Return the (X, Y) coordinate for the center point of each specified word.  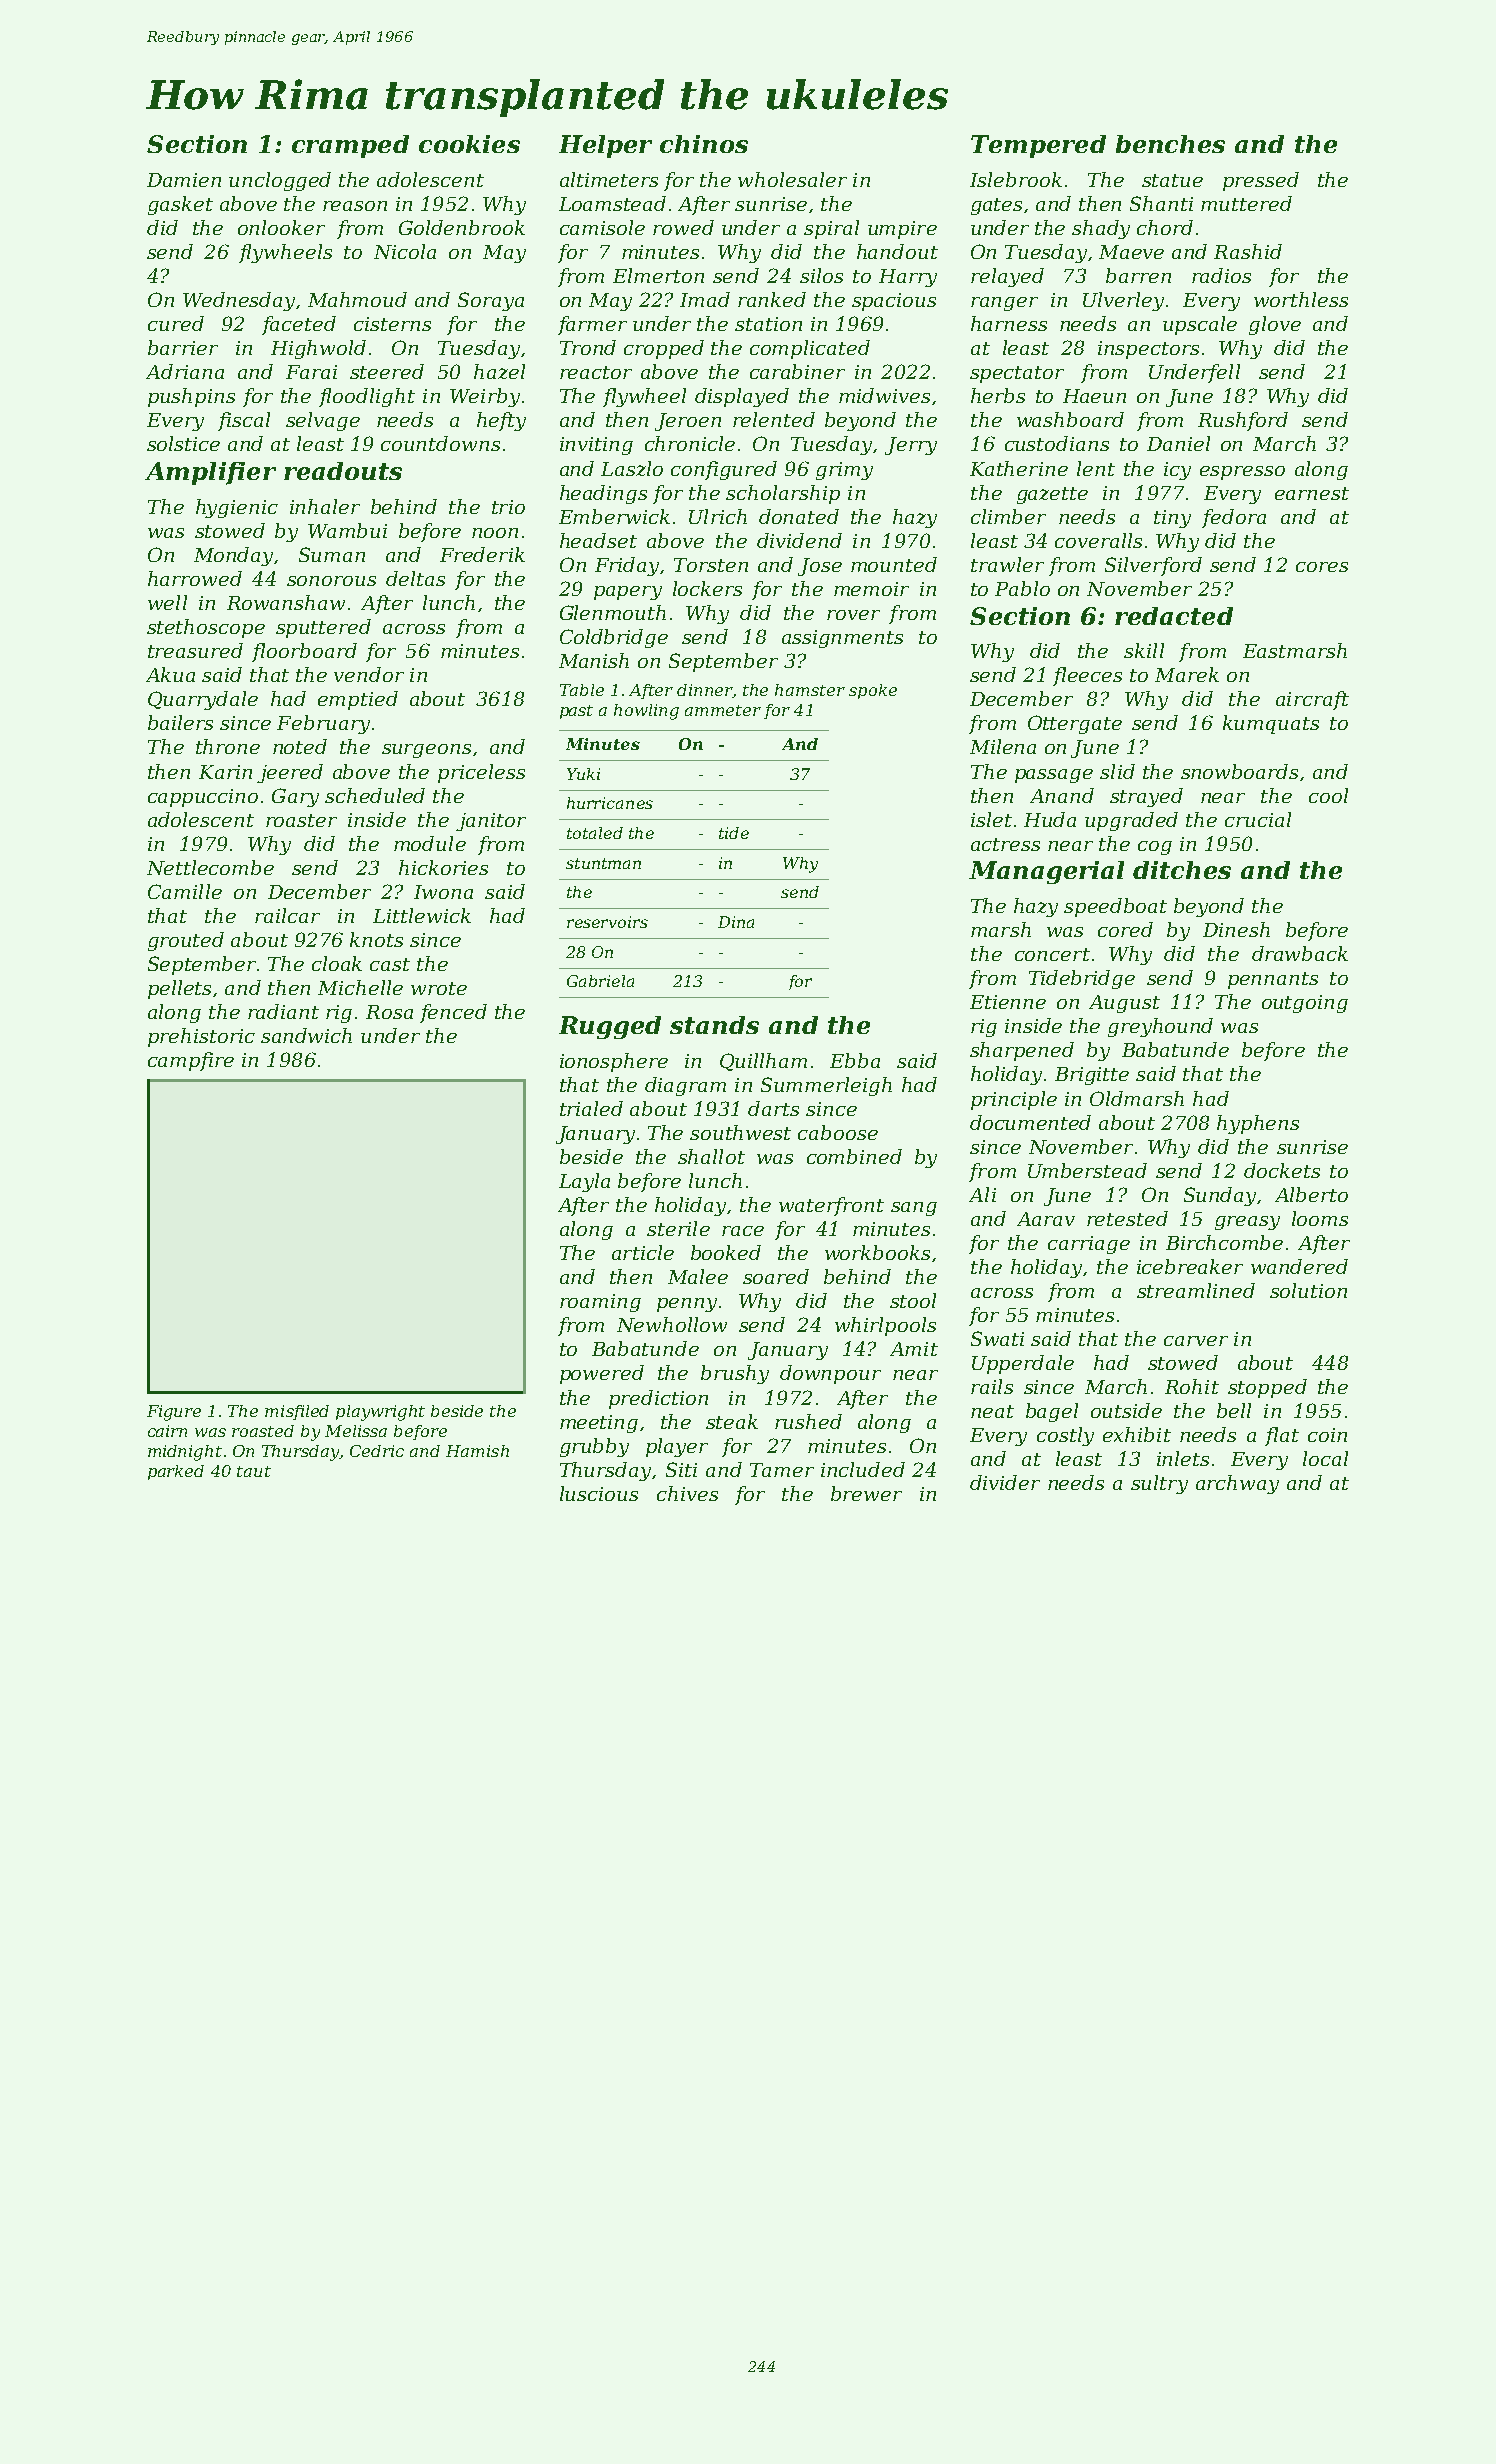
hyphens (1258, 1124)
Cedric (377, 1451)
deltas (415, 578)
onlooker (281, 227)
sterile (678, 1228)
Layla (584, 1182)
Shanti (1161, 203)
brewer (866, 1493)
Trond (588, 347)
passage (1054, 776)
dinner (705, 691)
